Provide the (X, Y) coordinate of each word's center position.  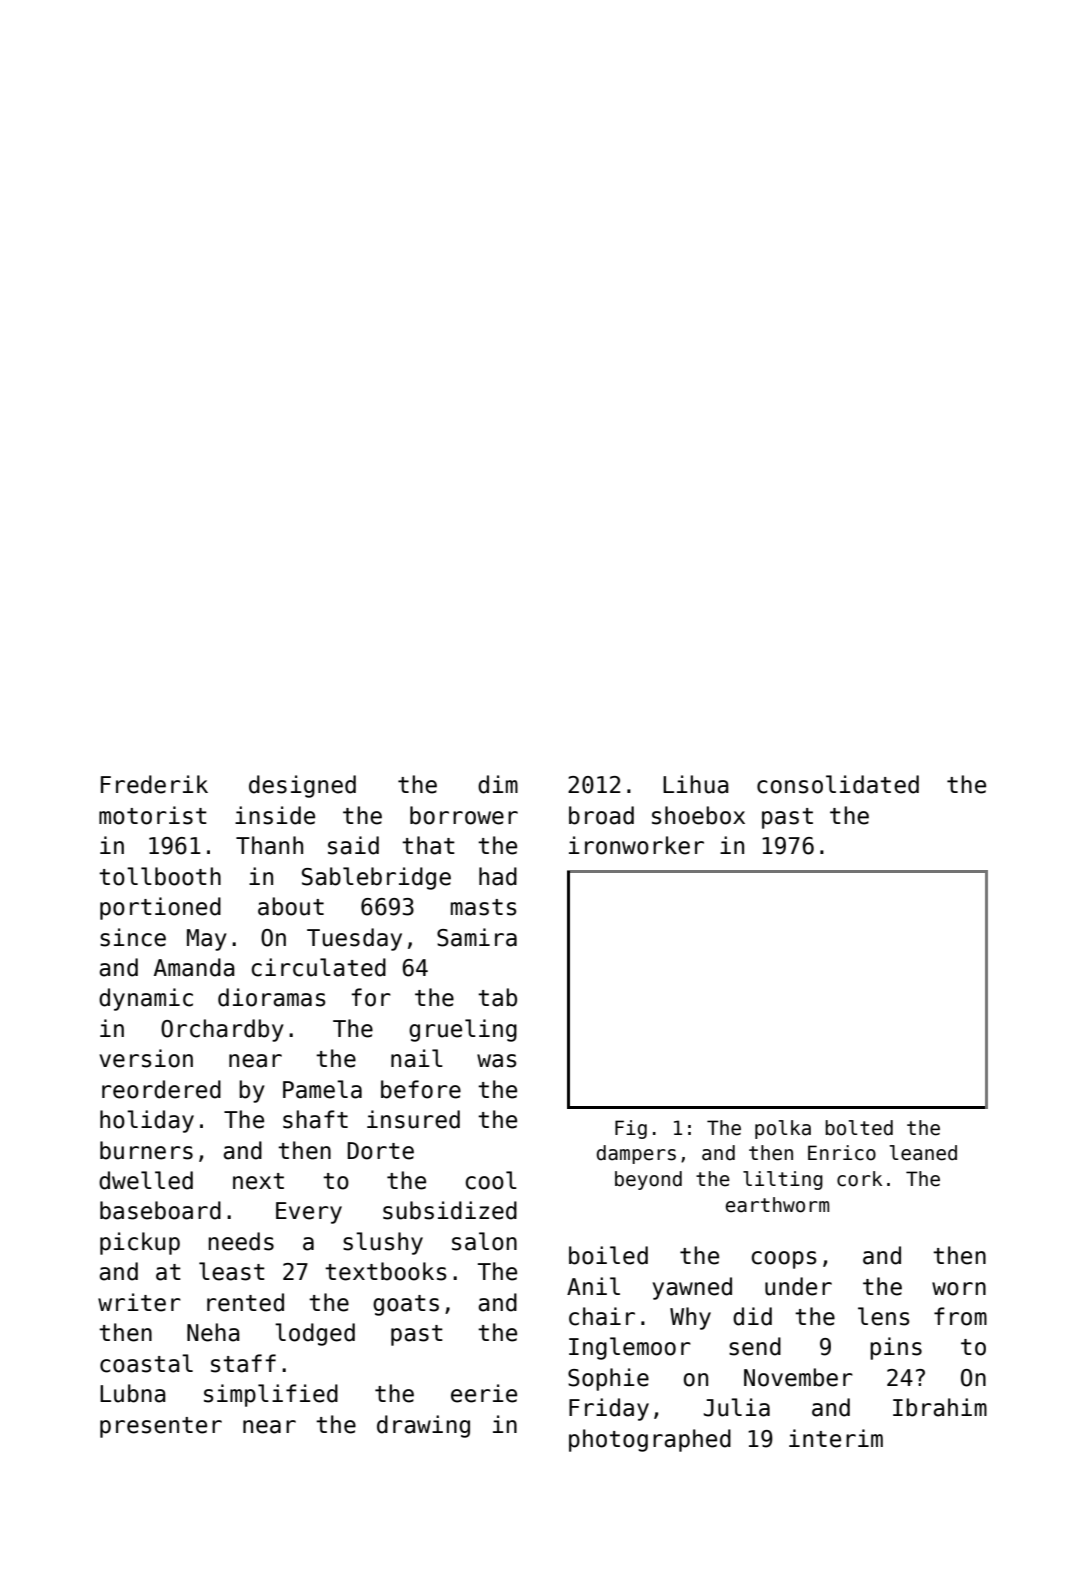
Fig (631, 1129)
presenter (161, 1427)
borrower (464, 815)
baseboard (160, 1210)
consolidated (838, 784)
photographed (650, 1440)
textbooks (386, 1271)
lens (884, 1316)
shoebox (698, 815)
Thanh (269, 845)
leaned (923, 1153)
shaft (315, 1119)
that (428, 845)
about (291, 906)
